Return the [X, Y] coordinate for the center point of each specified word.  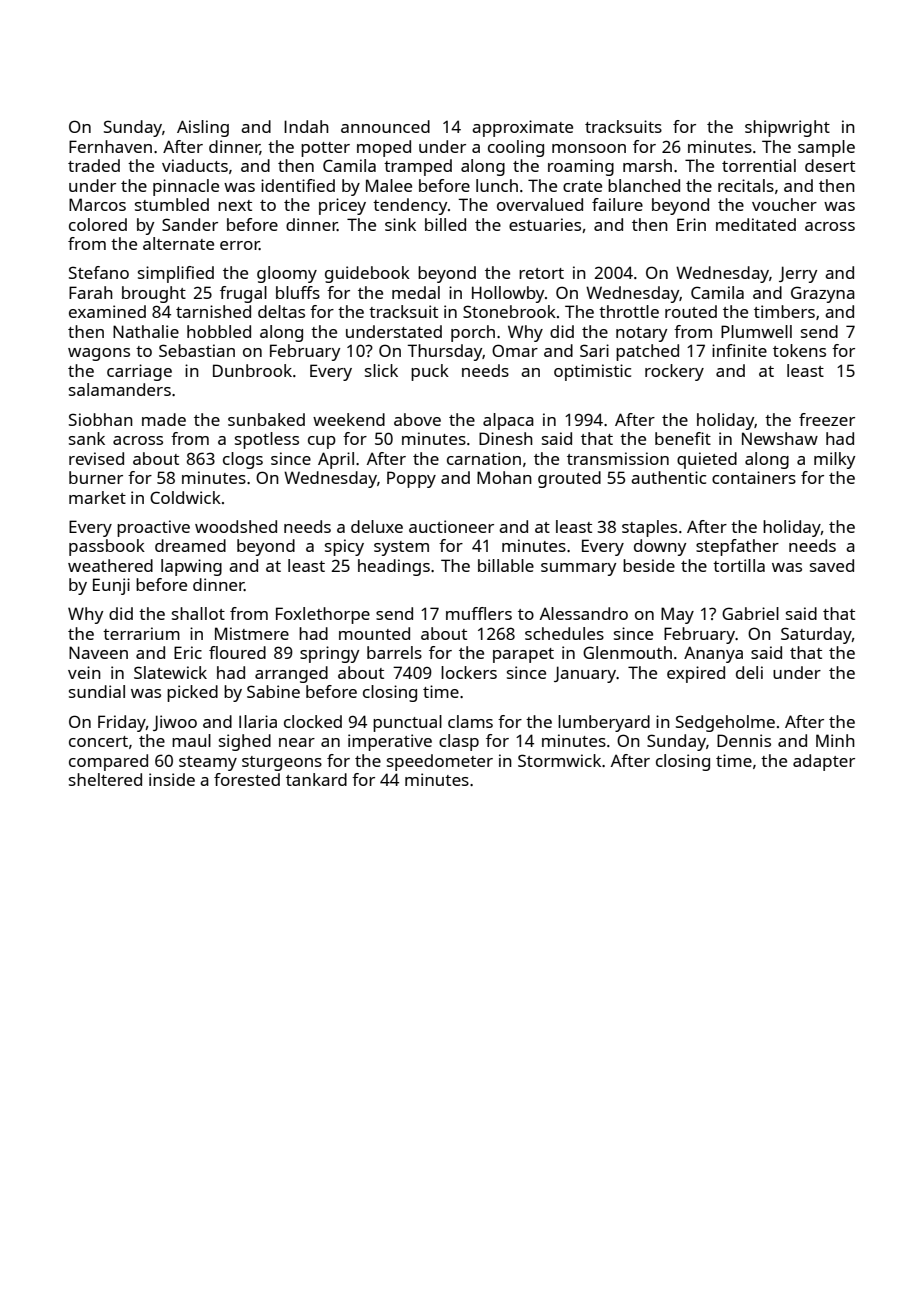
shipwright [787, 128]
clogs [243, 460]
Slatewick [170, 672]
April [336, 460]
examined [107, 311]
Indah [306, 126]
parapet [523, 655]
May [677, 615]
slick [381, 370]
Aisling [203, 128]
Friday [122, 723]
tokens [799, 350]
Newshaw [780, 438]
